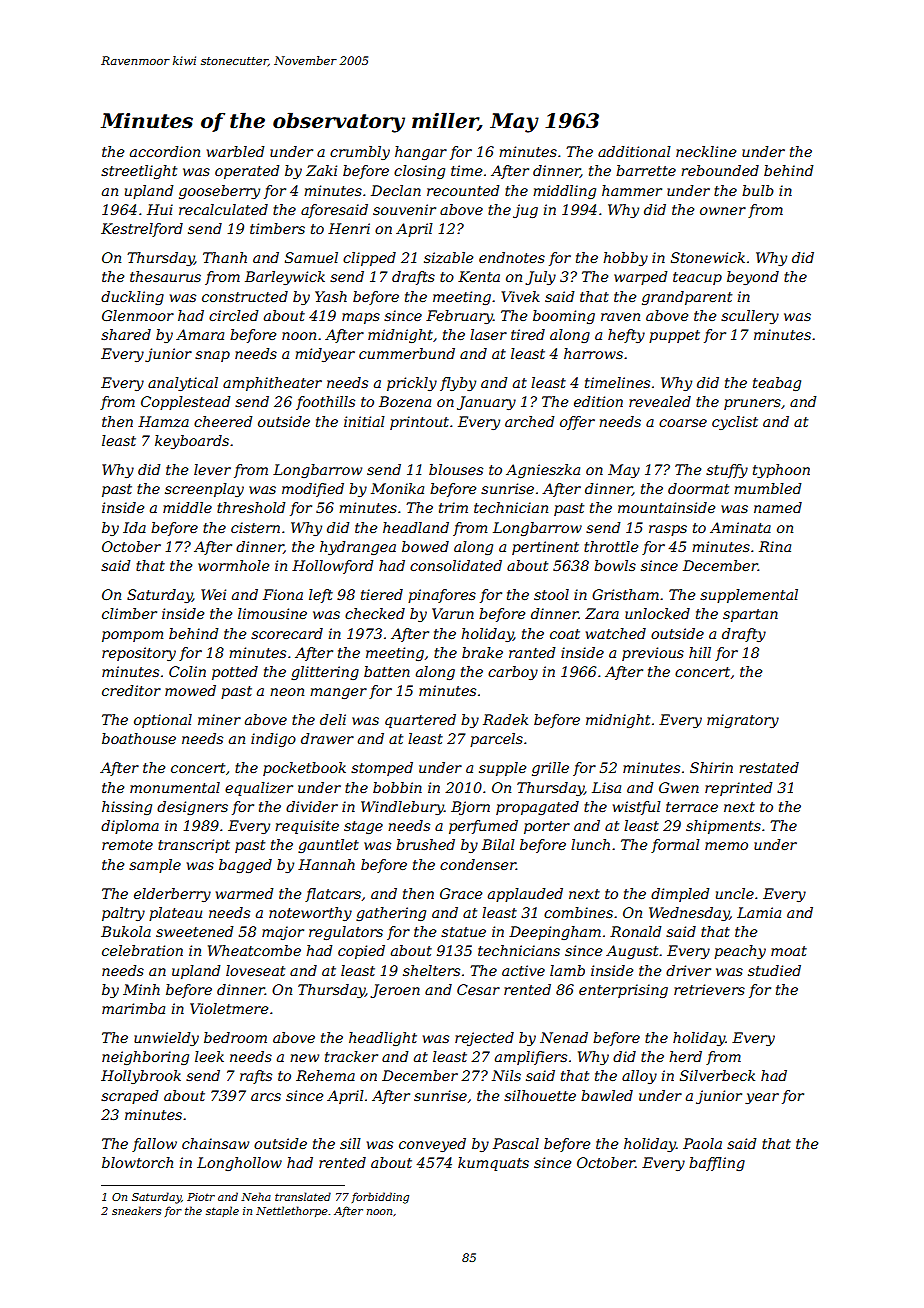 The image size is (924, 1308). What do you see at coordinates (194, 846) in the screenshot?
I see `transcript` at bounding box center [194, 846].
